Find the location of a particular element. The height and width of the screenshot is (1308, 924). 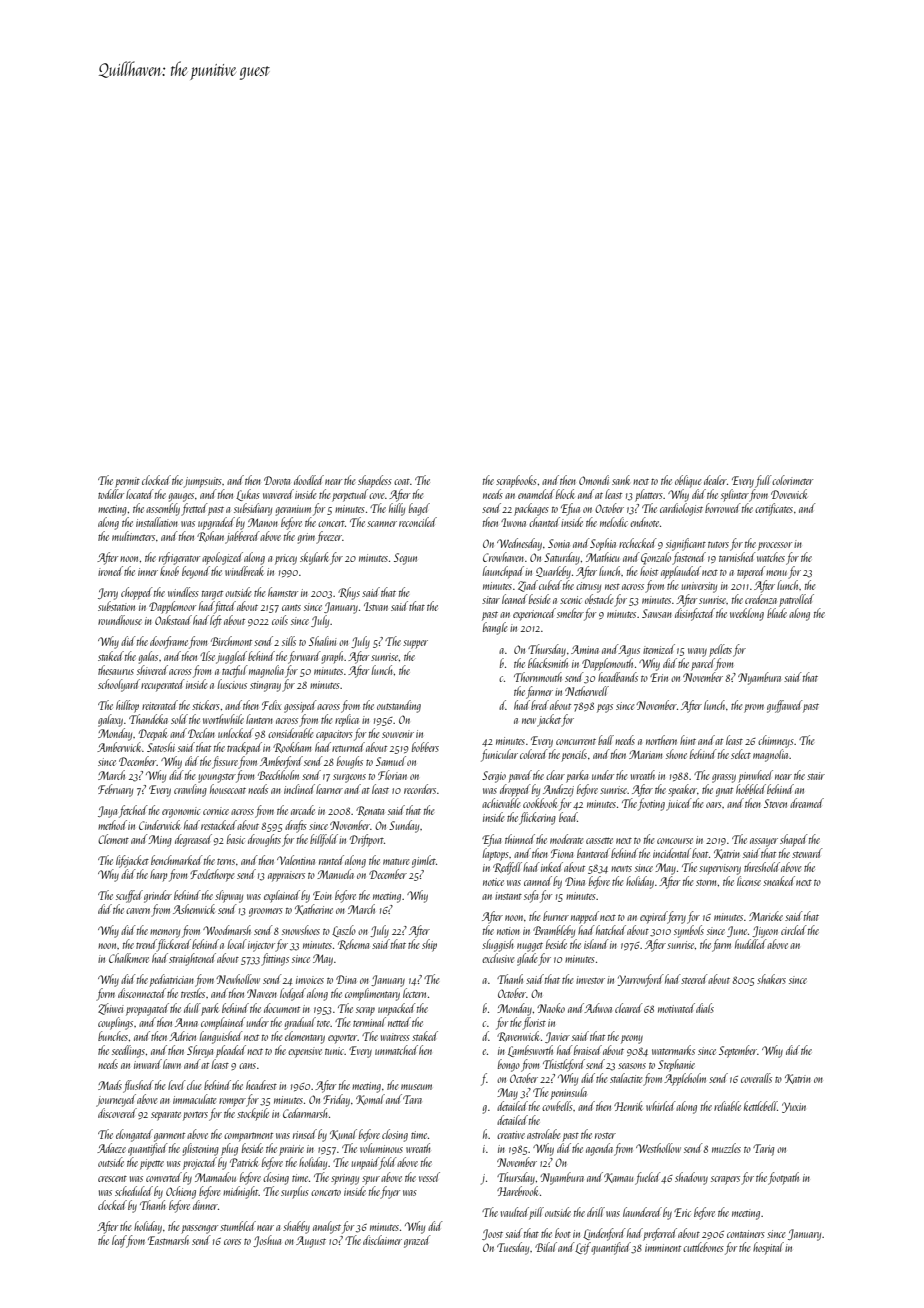

jumpsuits is located at coordinates (203, 482).
